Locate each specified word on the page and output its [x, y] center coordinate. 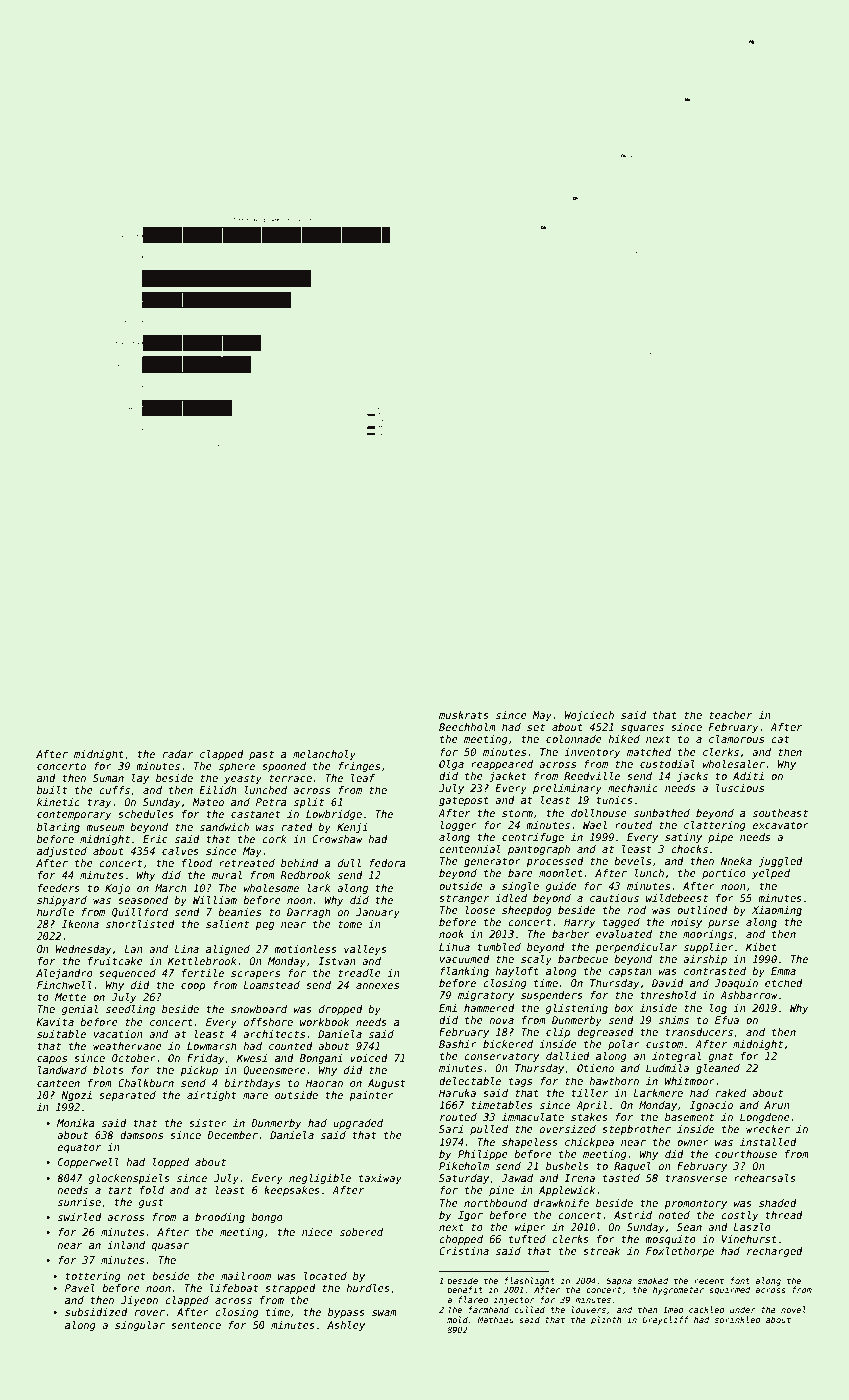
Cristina [464, 1251]
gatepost [464, 801]
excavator [781, 825]
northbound [495, 1203]
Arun [777, 1105]
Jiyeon [139, 1301]
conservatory [501, 1057]
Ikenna [80, 924]
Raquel [632, 1167]
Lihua [454, 947]
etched [784, 983]
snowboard [259, 1009]
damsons [141, 1135]
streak [601, 1251]
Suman [108, 778]
